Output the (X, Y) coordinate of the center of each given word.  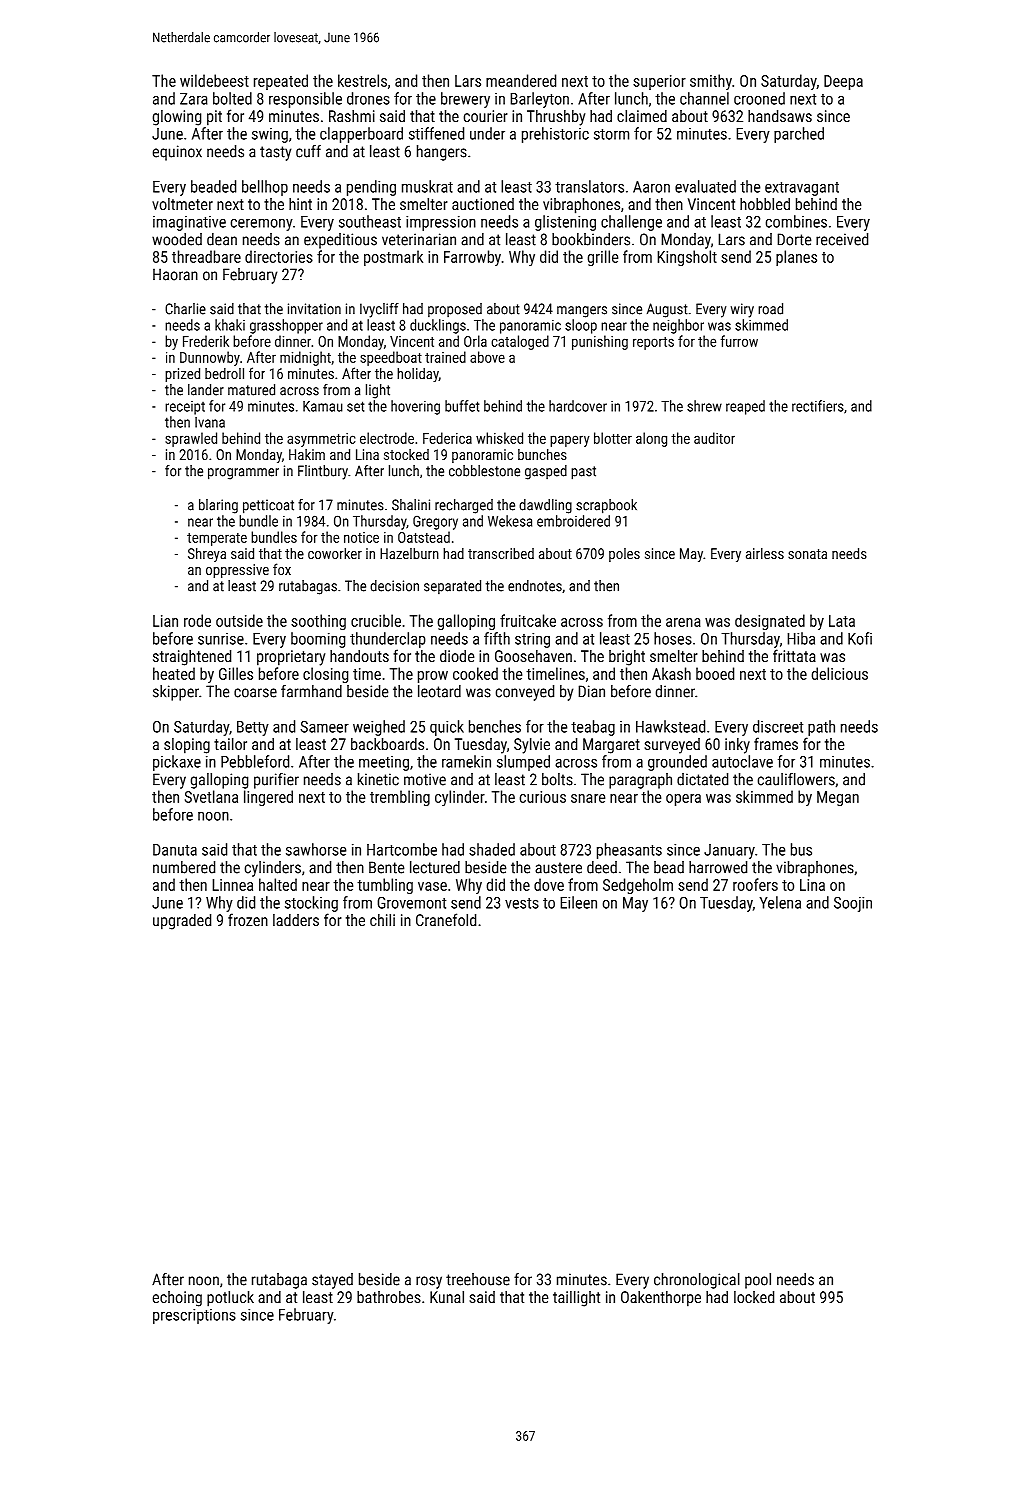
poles (624, 555)
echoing (177, 1299)
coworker (335, 553)
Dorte (794, 239)
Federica (447, 438)
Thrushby (556, 118)
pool (758, 1281)
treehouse (478, 1279)
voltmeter (182, 204)
